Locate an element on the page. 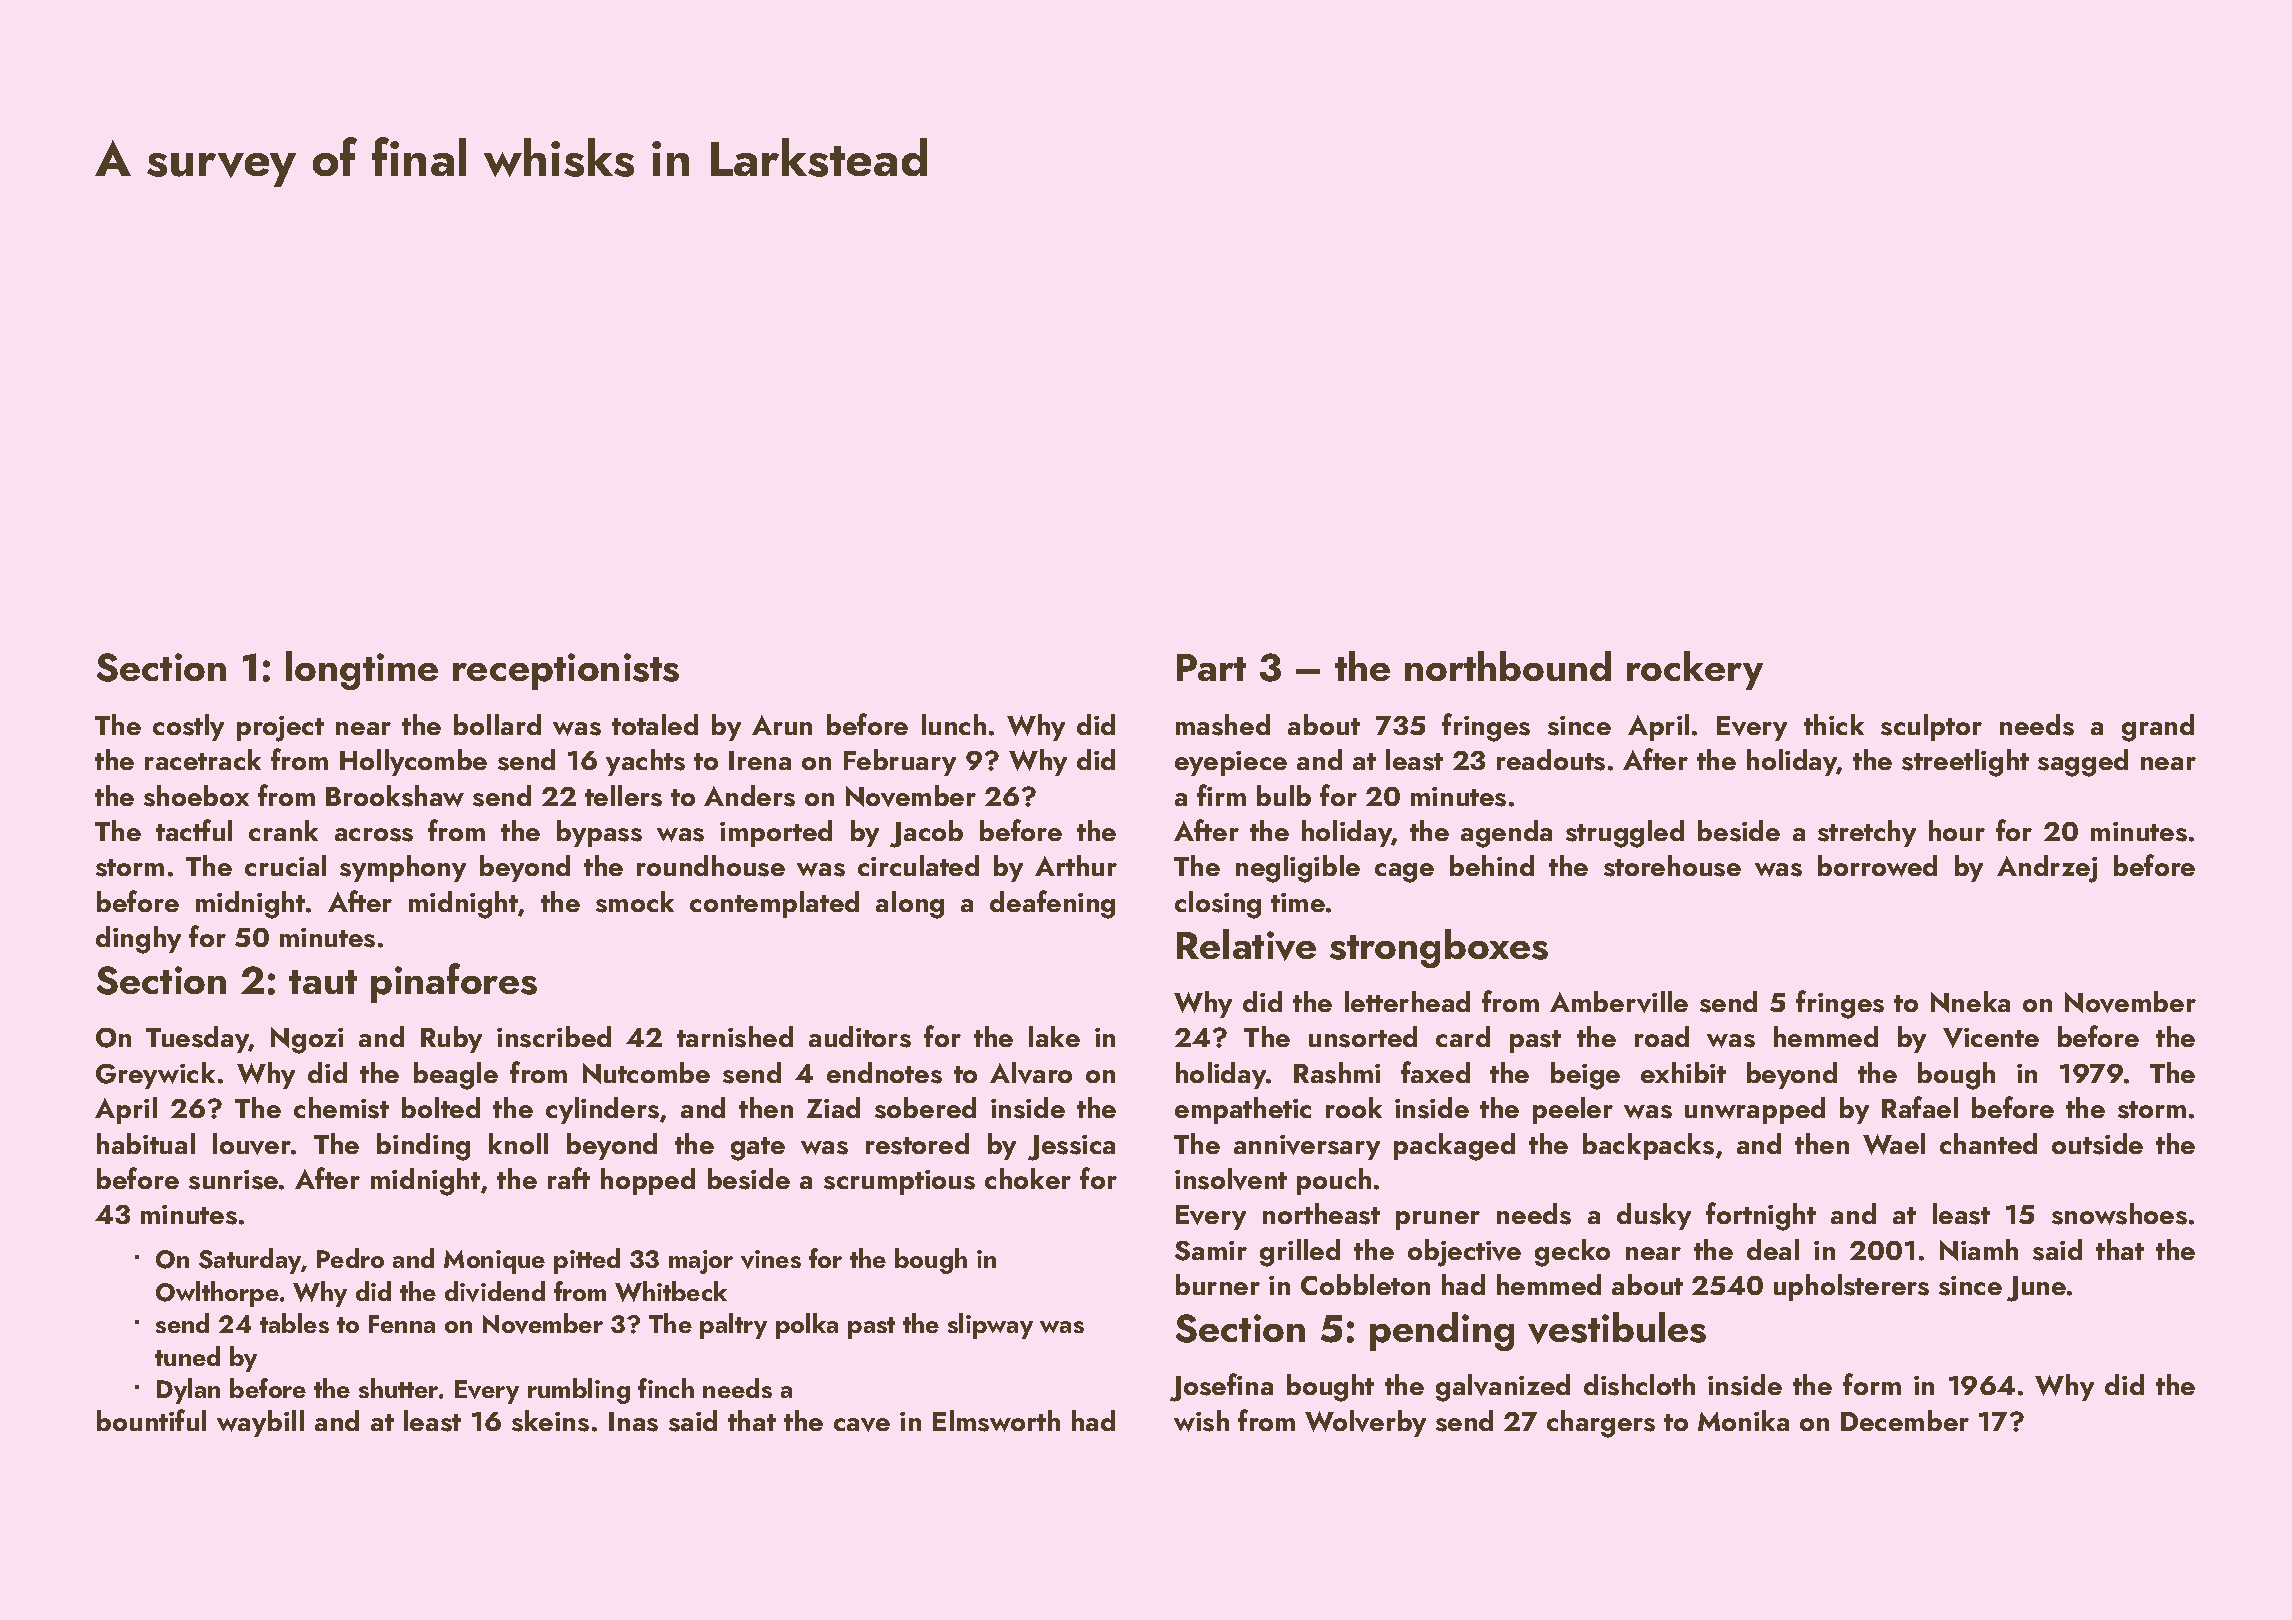 The image size is (2292, 1620). receptionists is located at coordinates (566, 671).
